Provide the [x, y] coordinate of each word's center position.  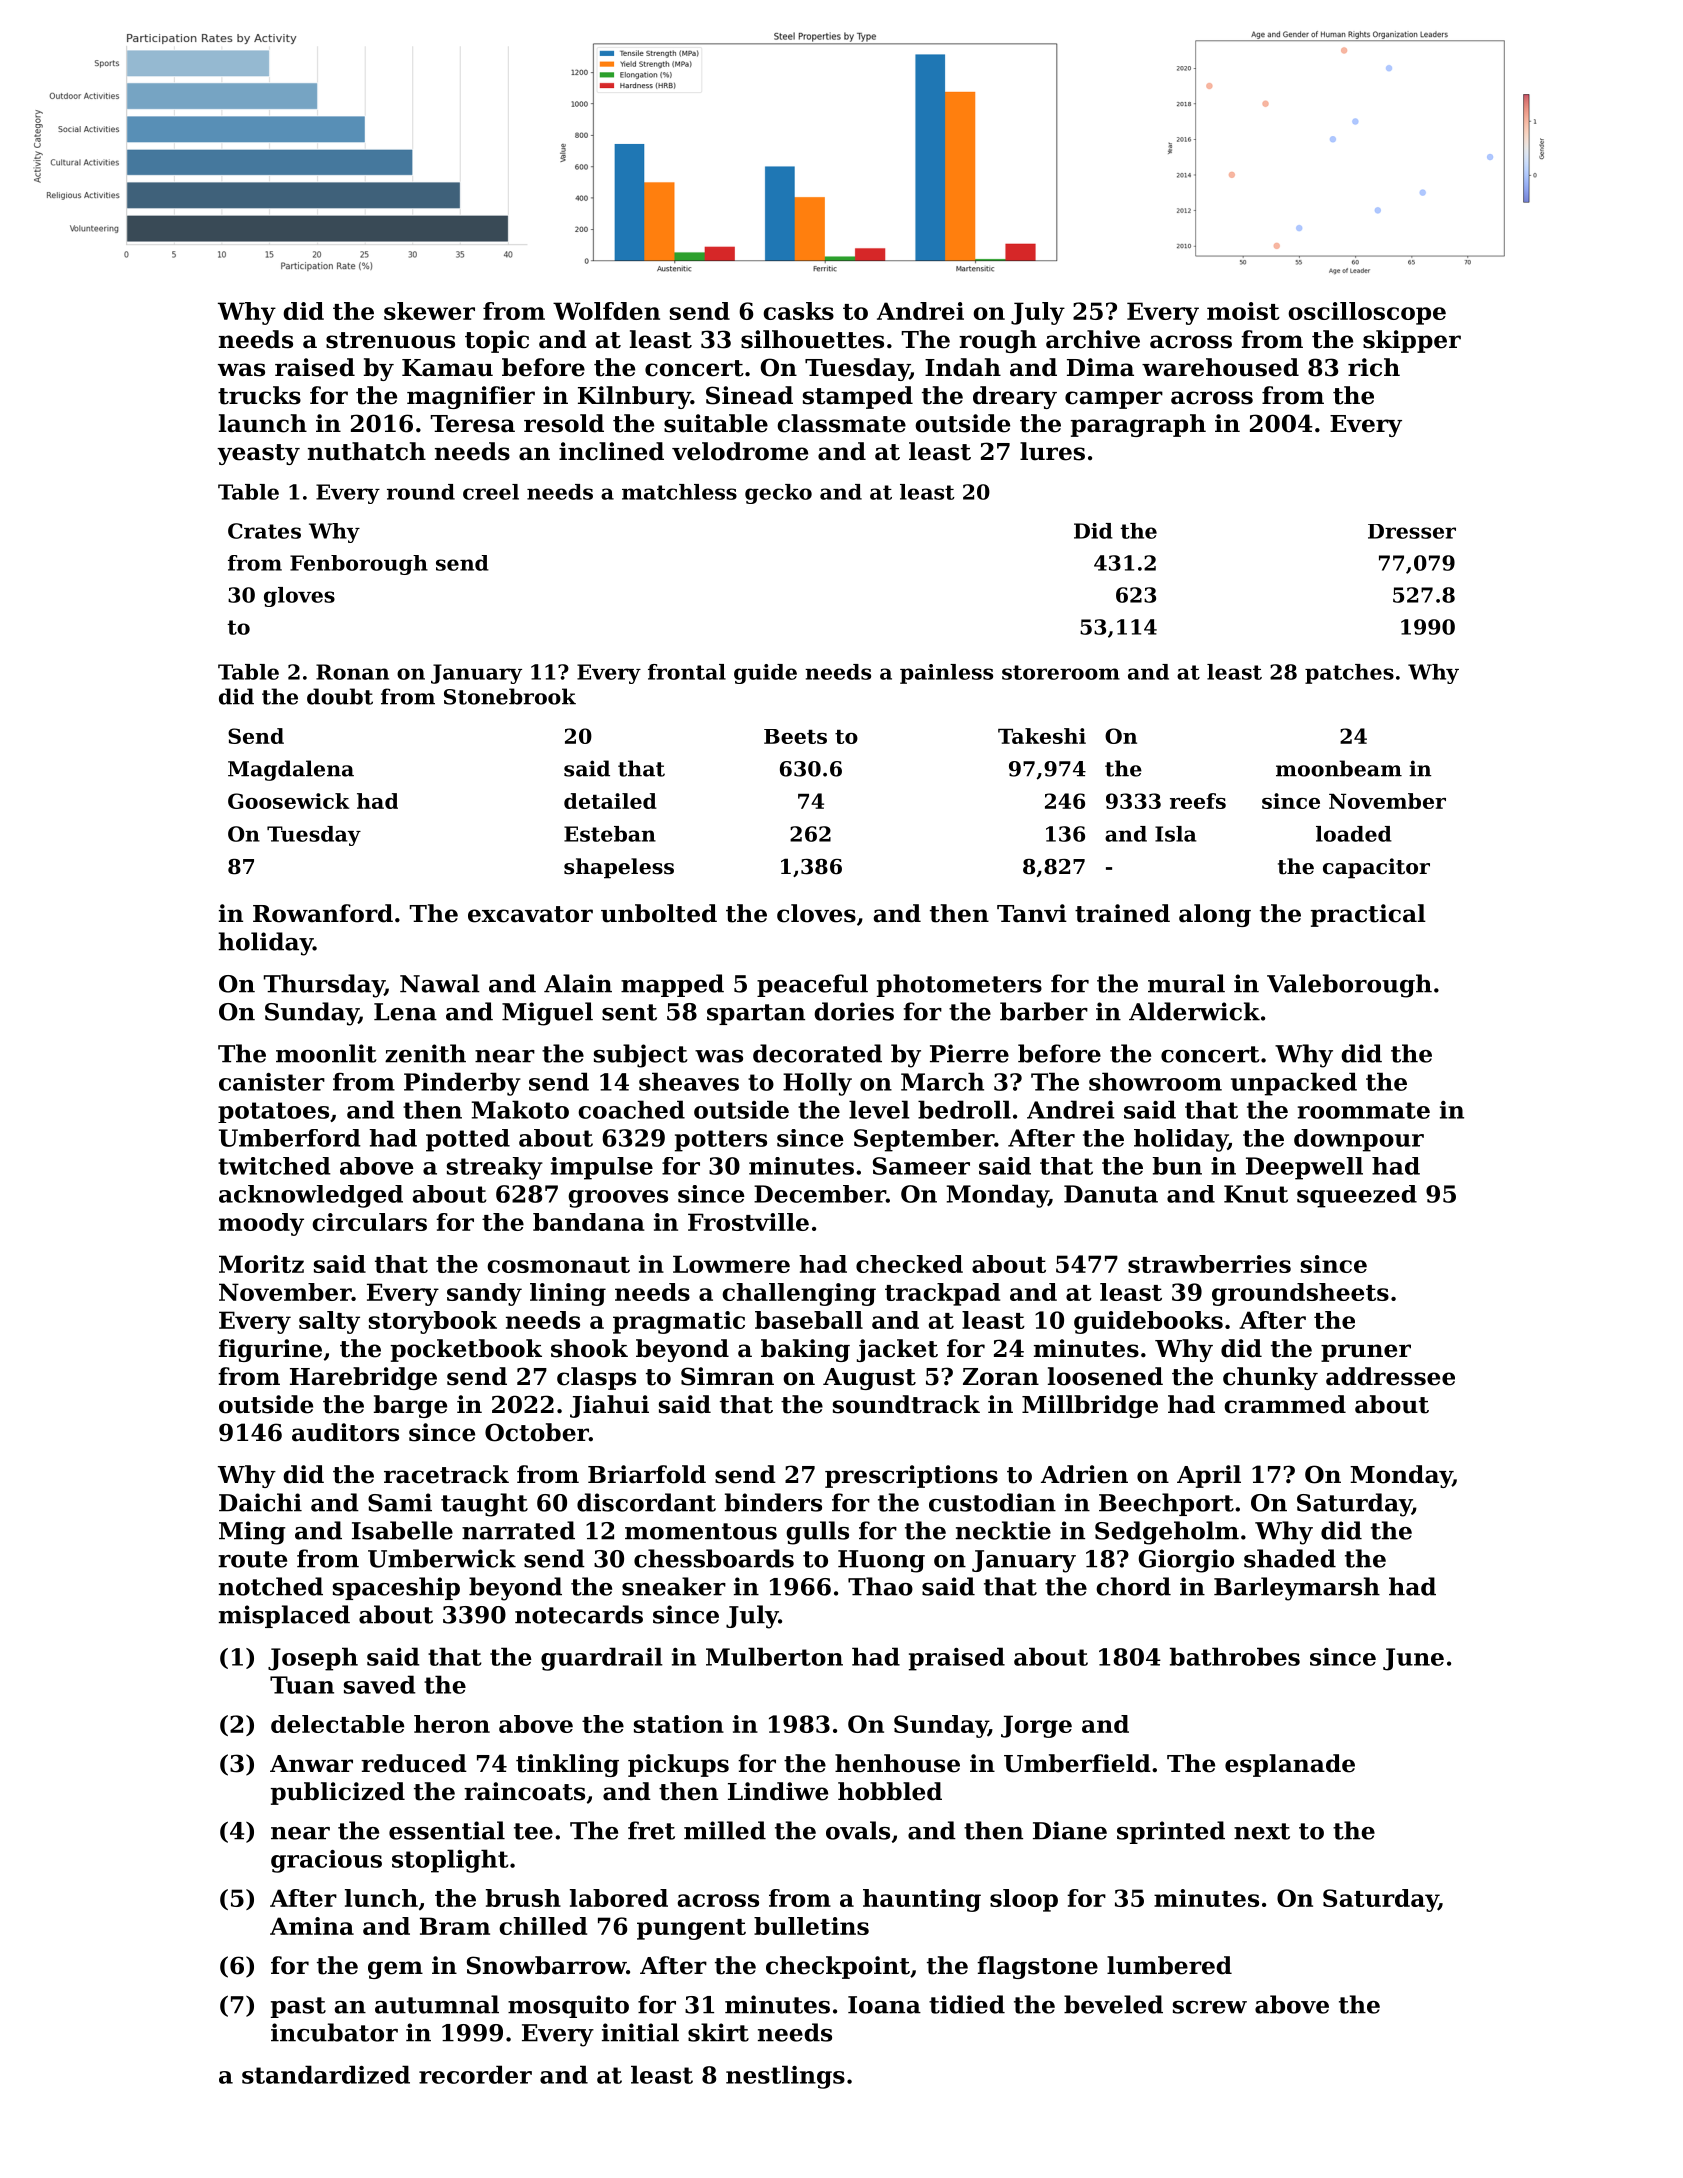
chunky [1270, 1378]
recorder [475, 2074]
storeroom [1061, 672]
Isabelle [402, 1530]
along [1215, 915]
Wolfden [606, 311]
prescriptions [911, 1476]
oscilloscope [1367, 313]
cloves [816, 913]
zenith [425, 1053]
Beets [795, 736]
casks [798, 311]
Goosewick [289, 801]
